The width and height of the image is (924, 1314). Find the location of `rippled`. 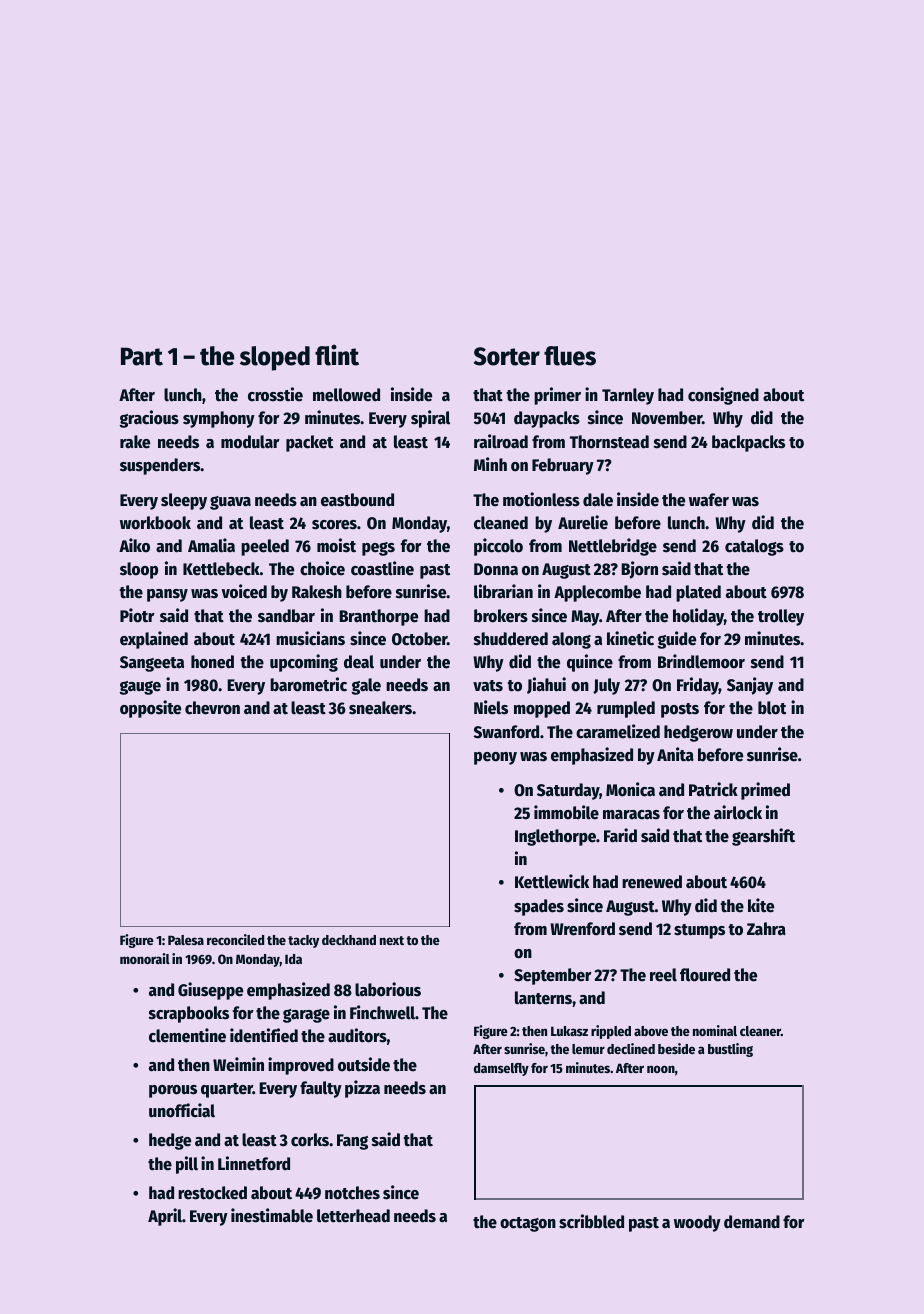

rippled is located at coordinates (611, 1032).
